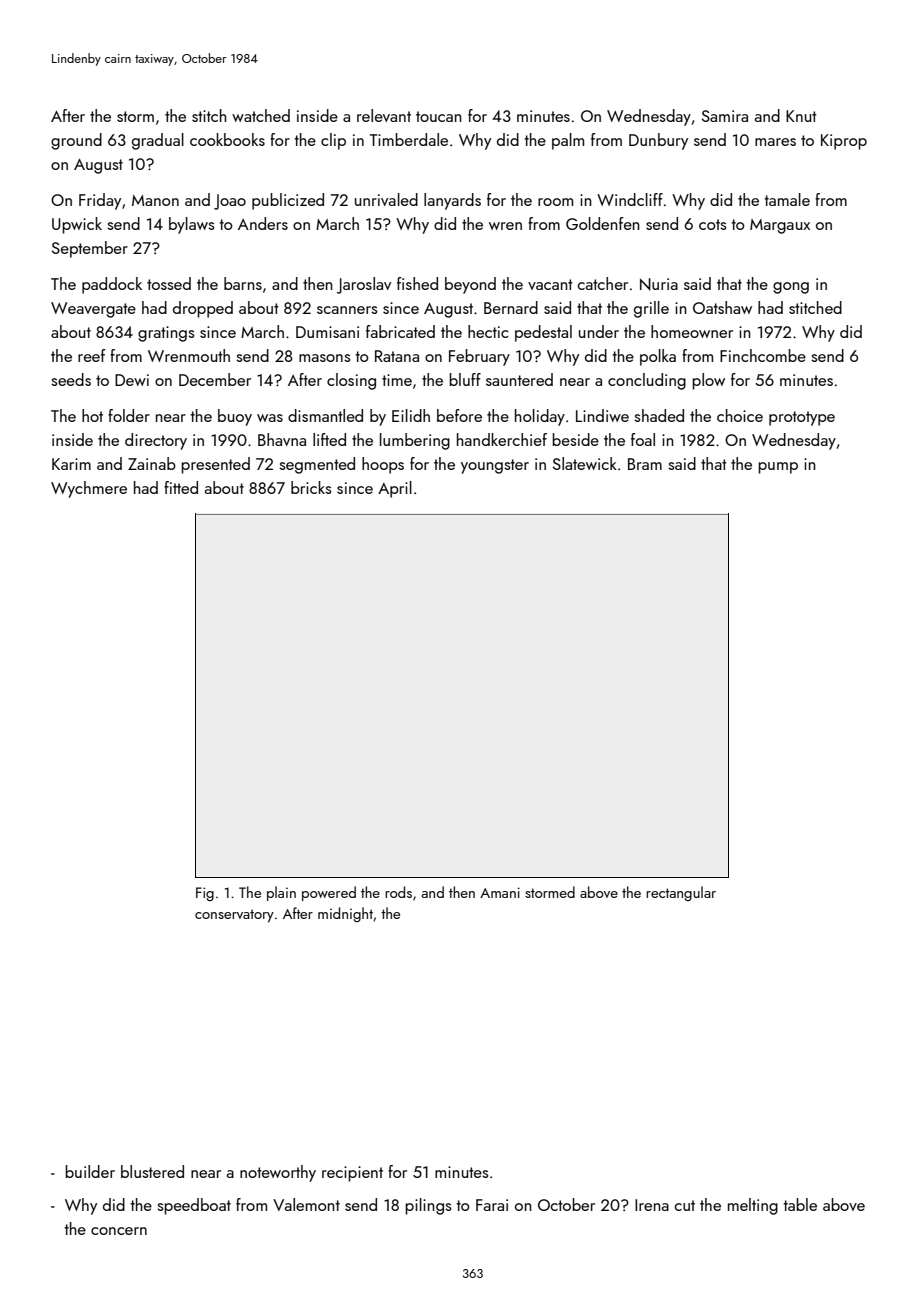 The width and height of the screenshot is (924, 1308). I want to click on palm, so click(568, 141).
